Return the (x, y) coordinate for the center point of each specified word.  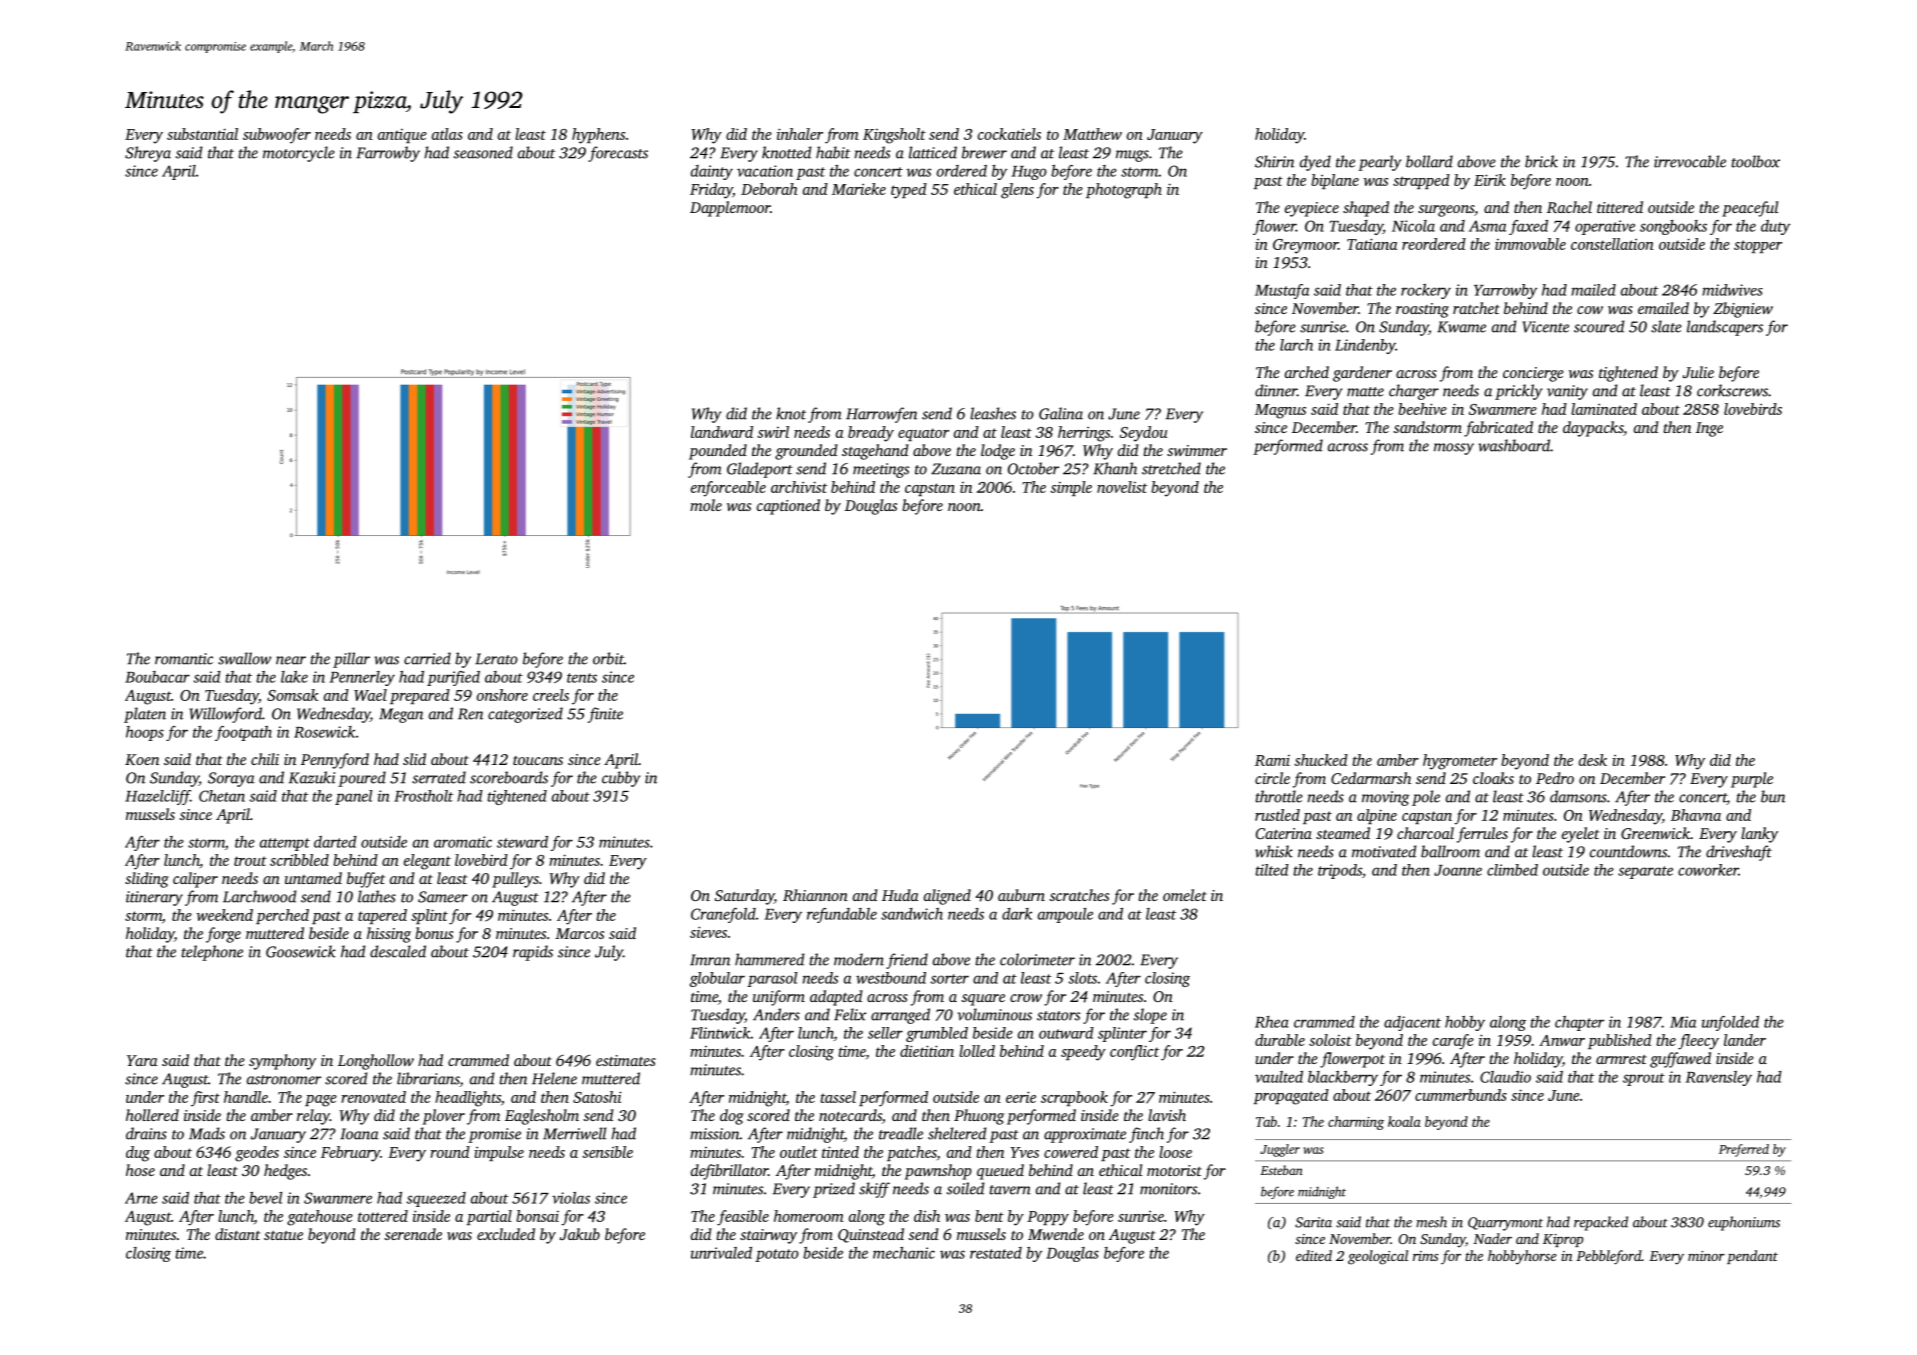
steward (522, 842)
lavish (1167, 1115)
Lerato (496, 659)
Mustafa (1282, 291)
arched (1307, 372)
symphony (282, 1062)
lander (1745, 1040)
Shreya (148, 154)
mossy (1454, 449)
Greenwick (1655, 833)
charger (1414, 392)
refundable (842, 915)
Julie (1698, 372)
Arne (141, 1198)
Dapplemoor (730, 209)
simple (1071, 488)
